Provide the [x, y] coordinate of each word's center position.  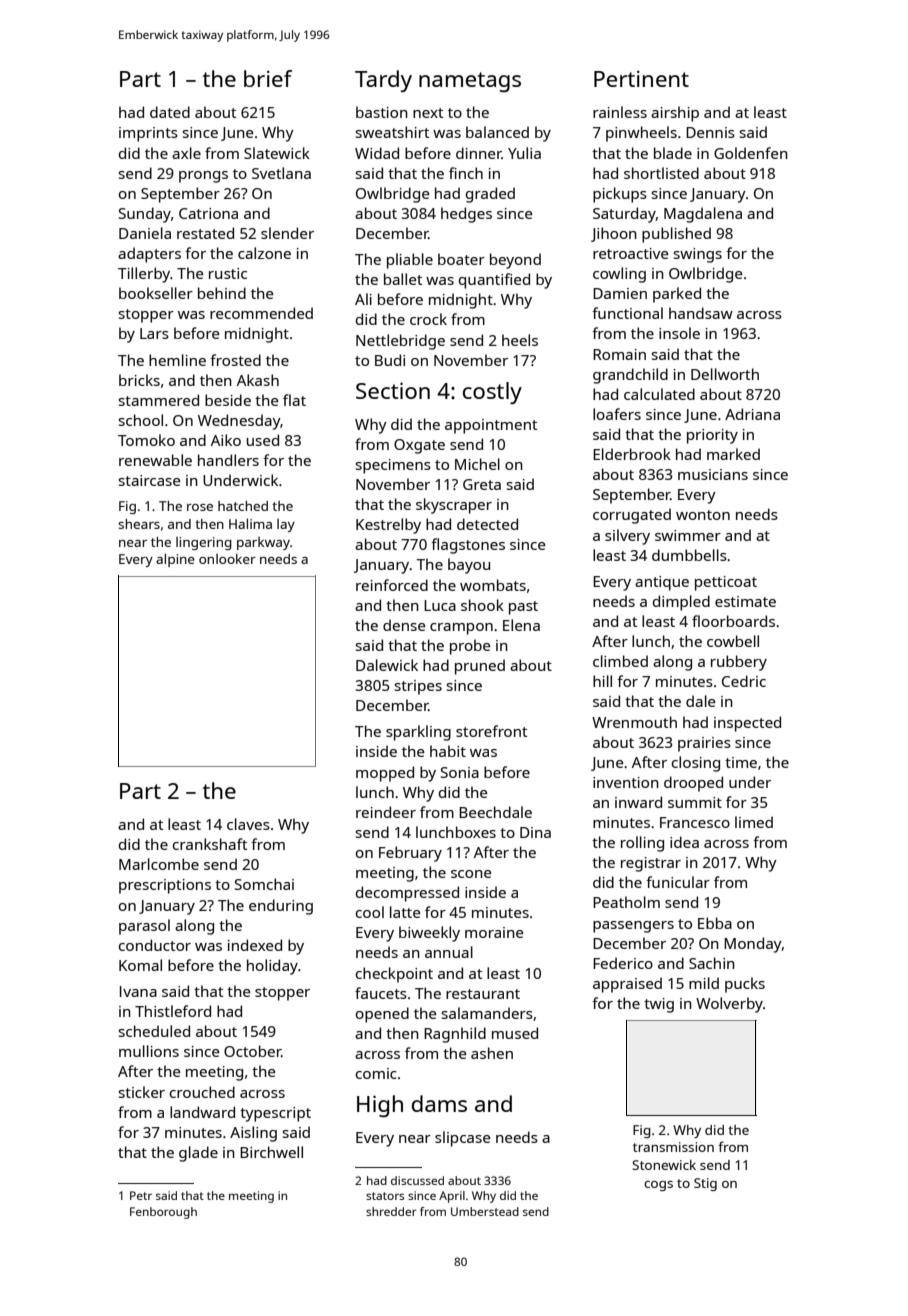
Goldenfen [751, 153]
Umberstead [485, 1211]
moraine [494, 932]
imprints [148, 134]
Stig [705, 1184]
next [428, 113]
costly [492, 393]
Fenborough [163, 1213]
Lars [154, 333]
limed [754, 822]
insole [679, 333]
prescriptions [165, 886]
